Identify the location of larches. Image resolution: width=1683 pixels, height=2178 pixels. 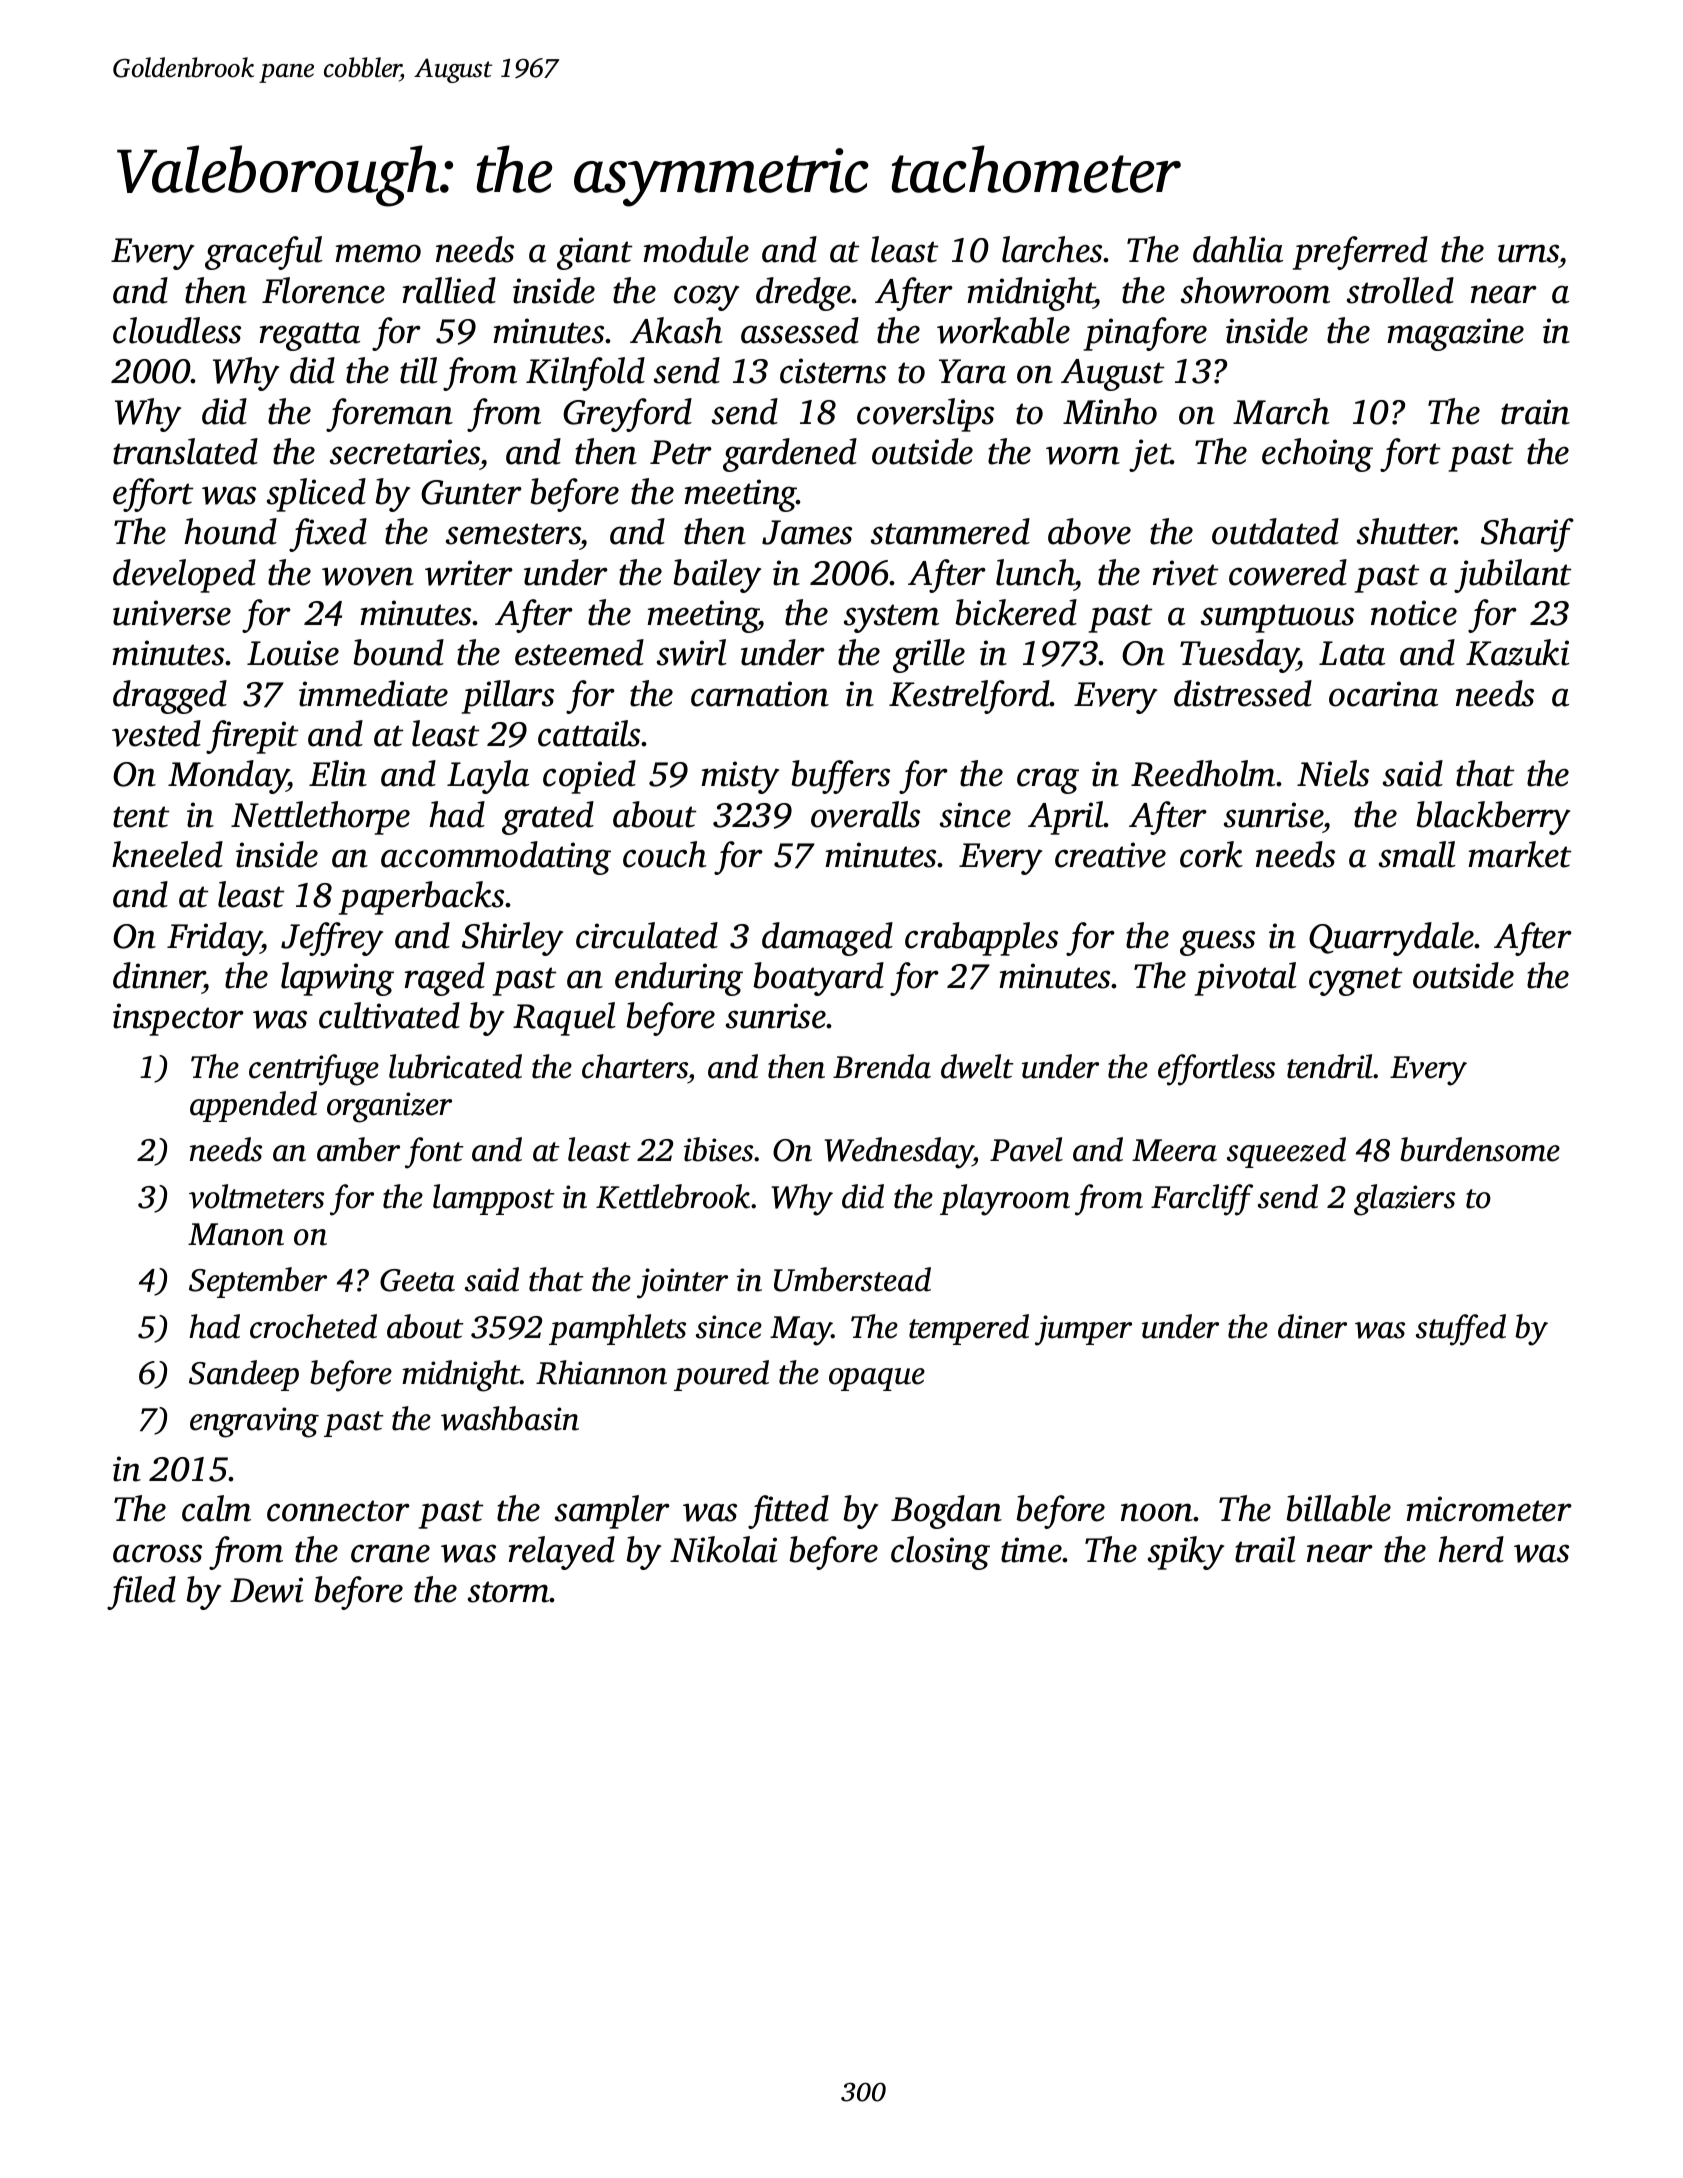
(1052, 249).
